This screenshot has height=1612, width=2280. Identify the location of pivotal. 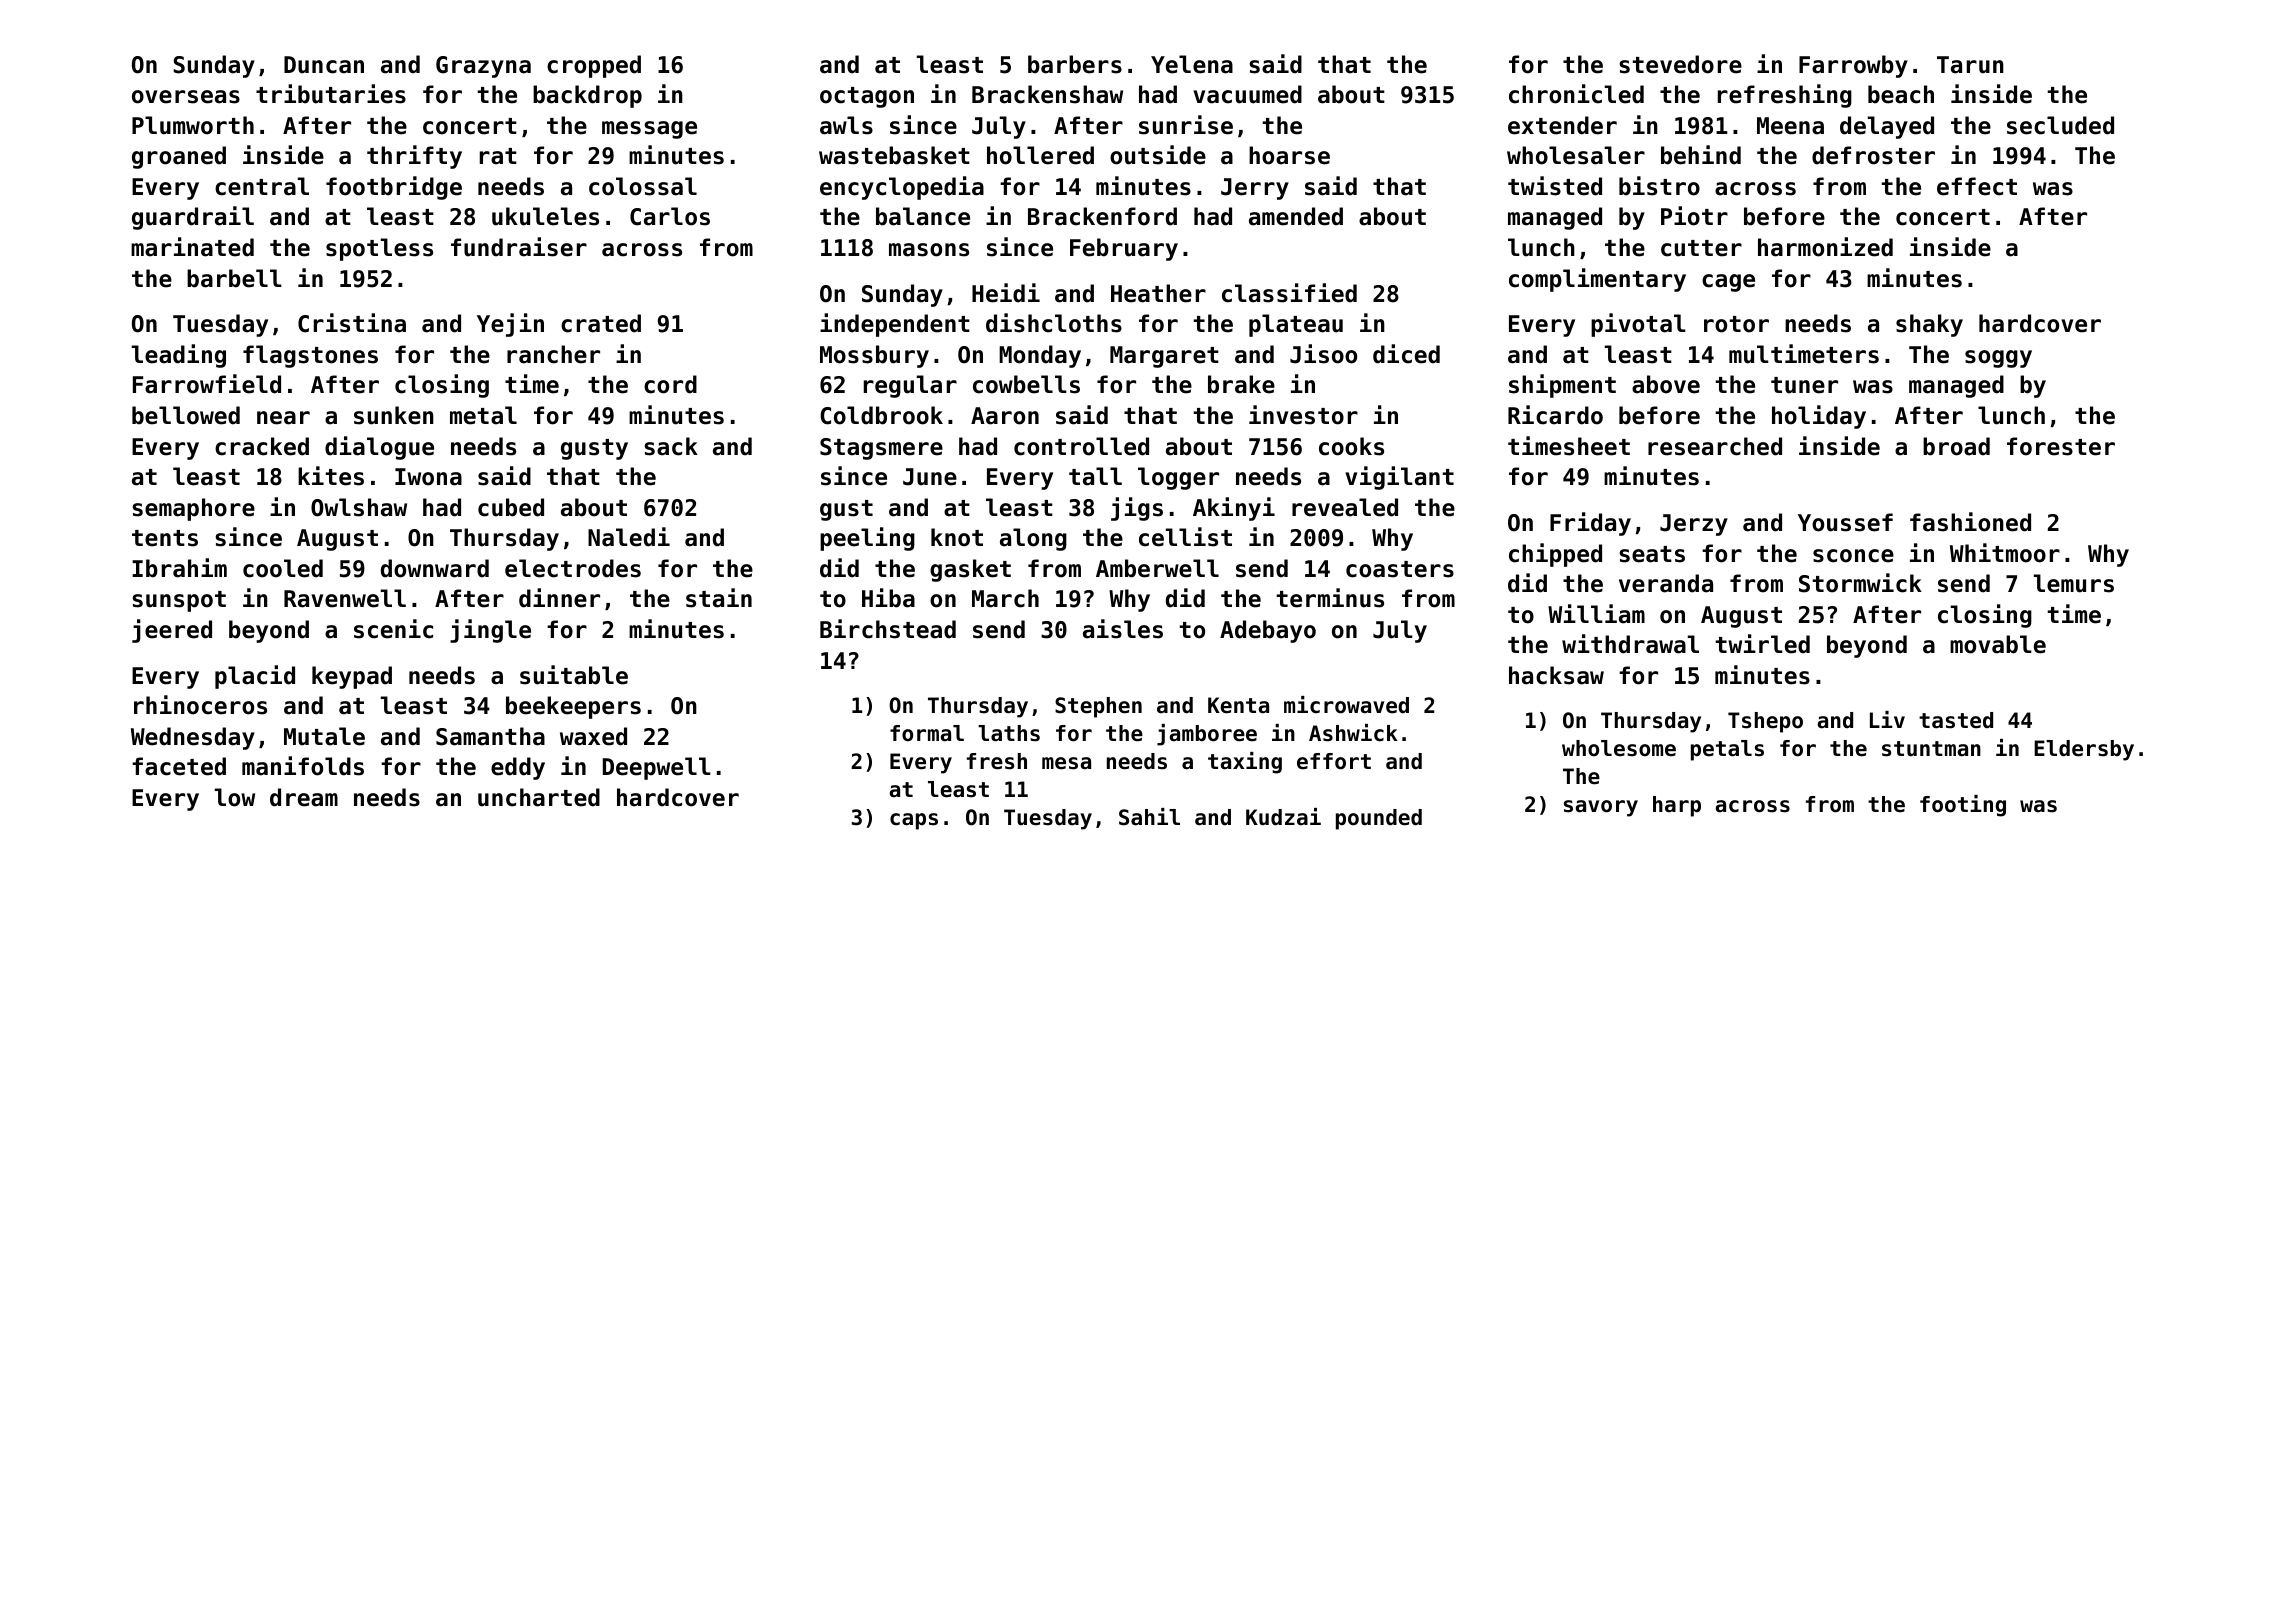
(1638, 325).
